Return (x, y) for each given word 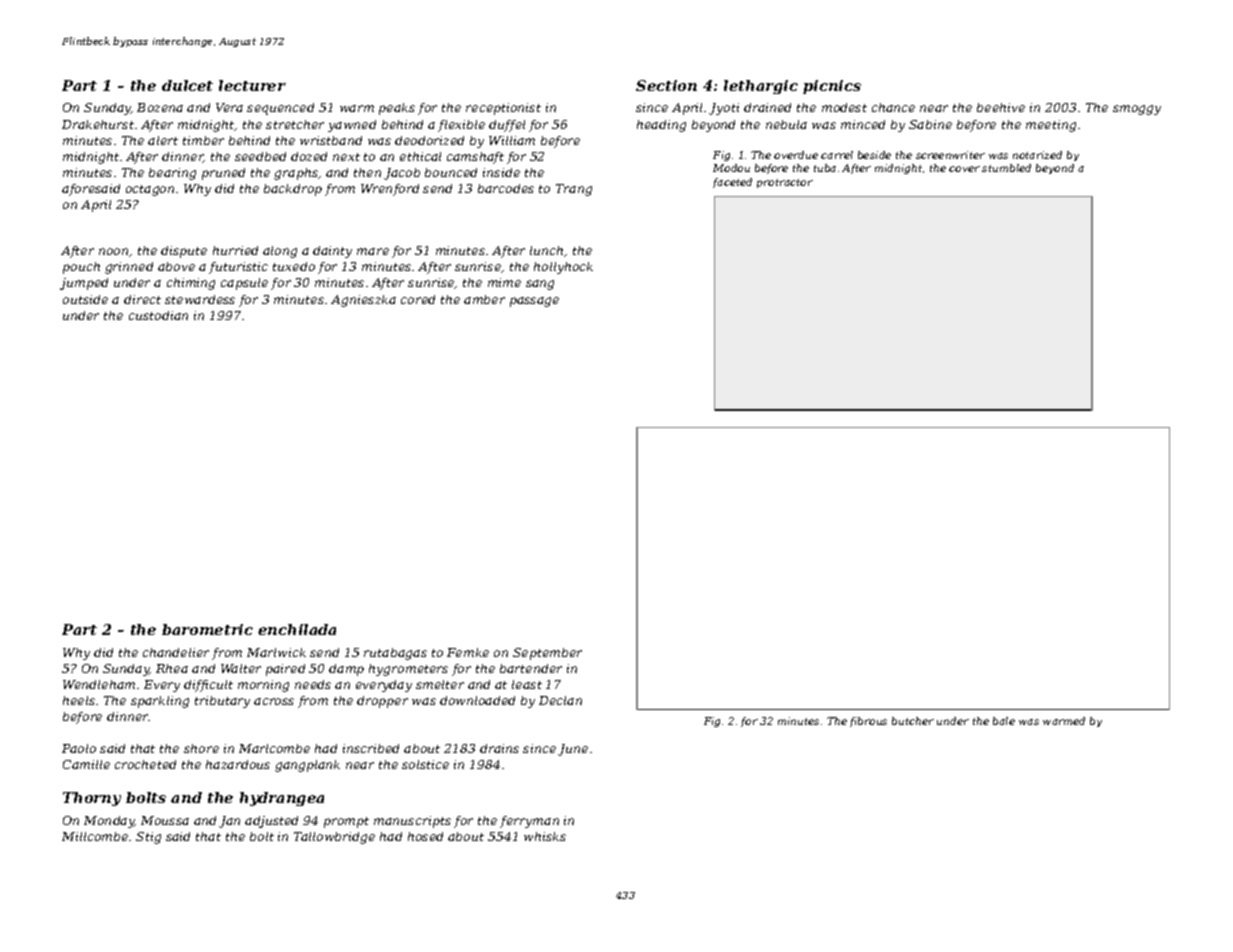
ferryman (529, 822)
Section (666, 85)
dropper (382, 702)
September (547, 654)
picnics (832, 87)
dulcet (187, 85)
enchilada (297, 629)
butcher (913, 721)
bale (1004, 721)
